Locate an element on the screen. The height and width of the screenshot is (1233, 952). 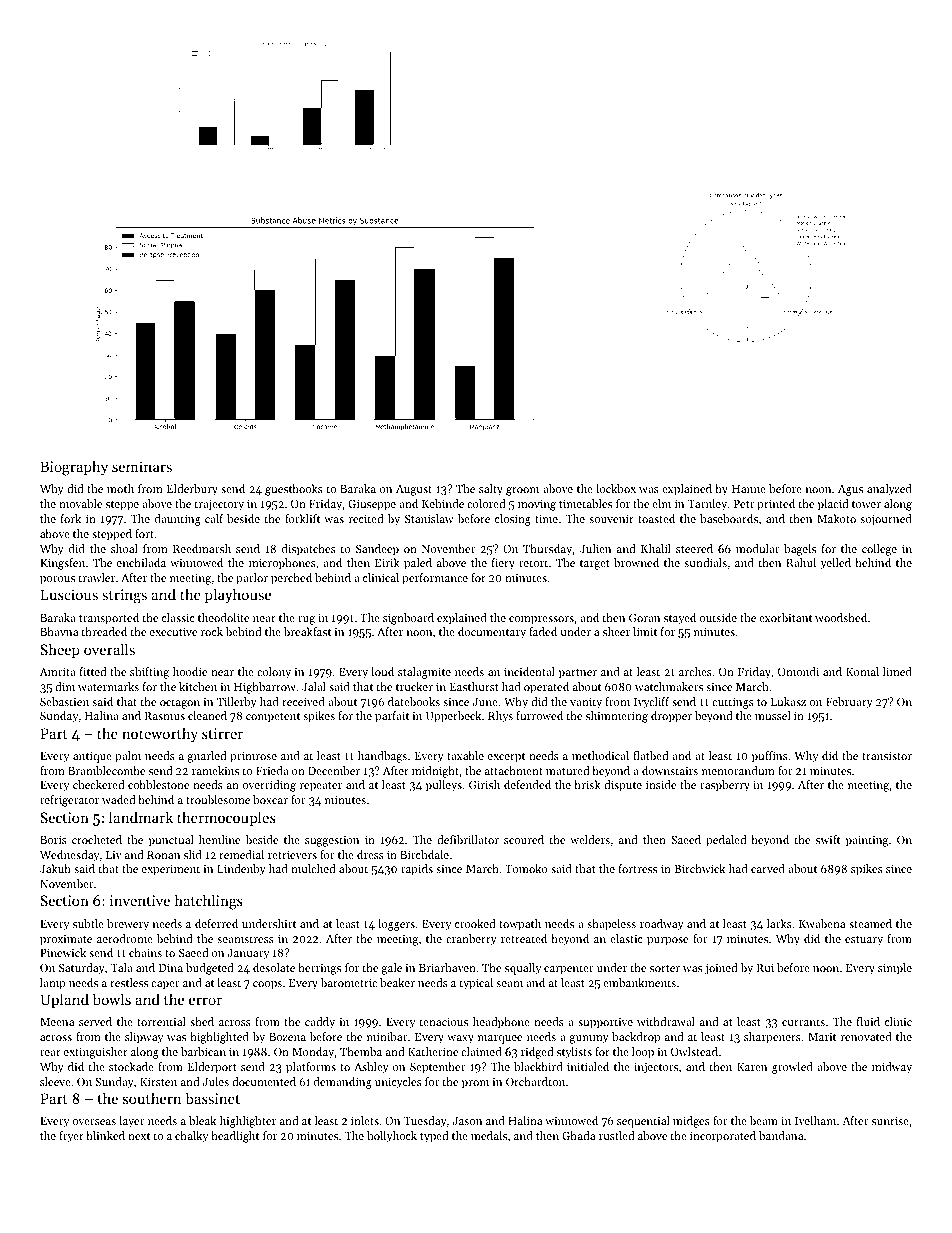
midges is located at coordinates (691, 1122).
